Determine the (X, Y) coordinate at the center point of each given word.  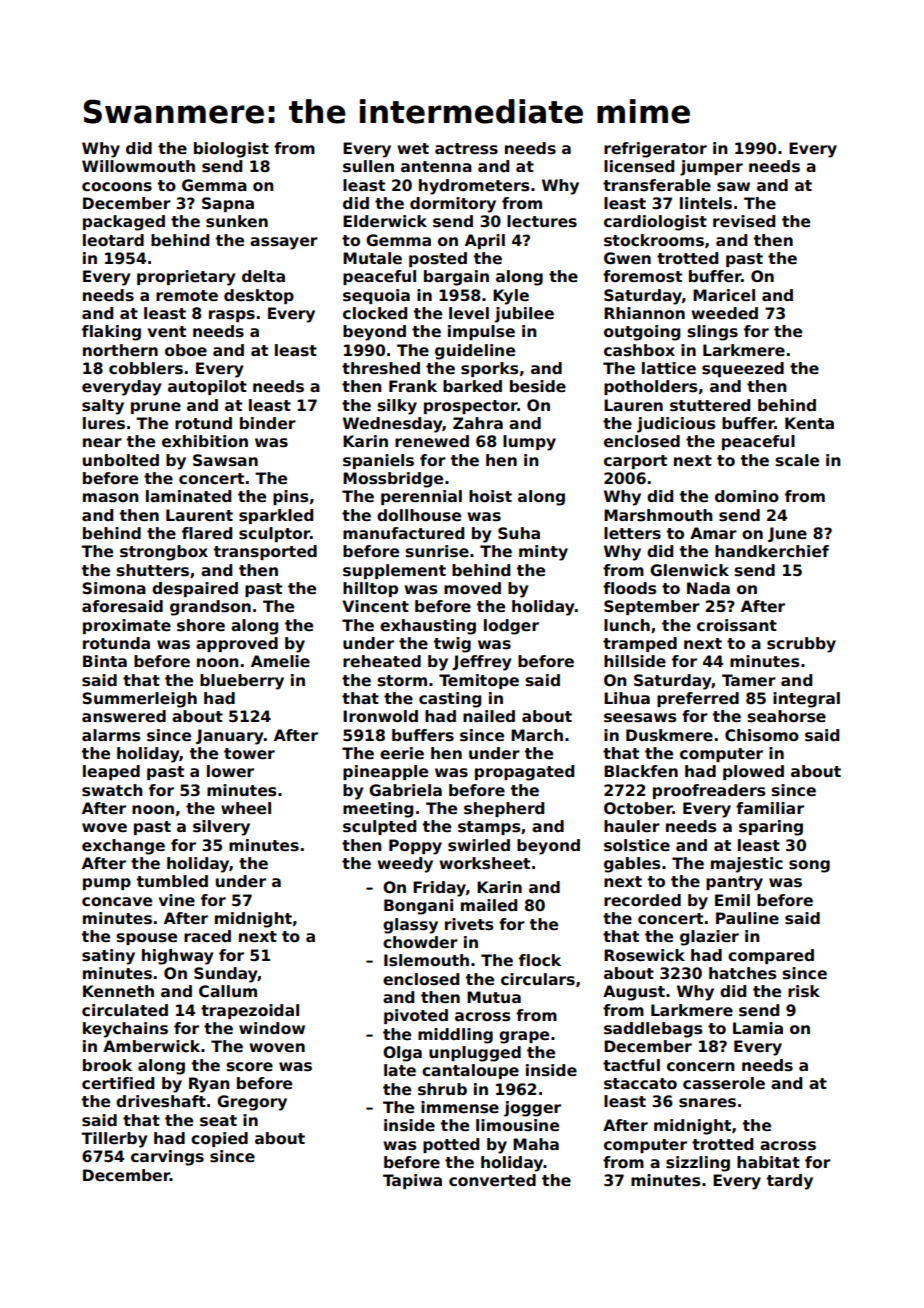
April (485, 241)
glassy (410, 926)
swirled (479, 845)
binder (268, 423)
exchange (123, 847)
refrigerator (655, 150)
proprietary (186, 278)
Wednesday (393, 425)
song (809, 866)
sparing (771, 828)
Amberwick (151, 1046)
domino (747, 496)
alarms (111, 735)
